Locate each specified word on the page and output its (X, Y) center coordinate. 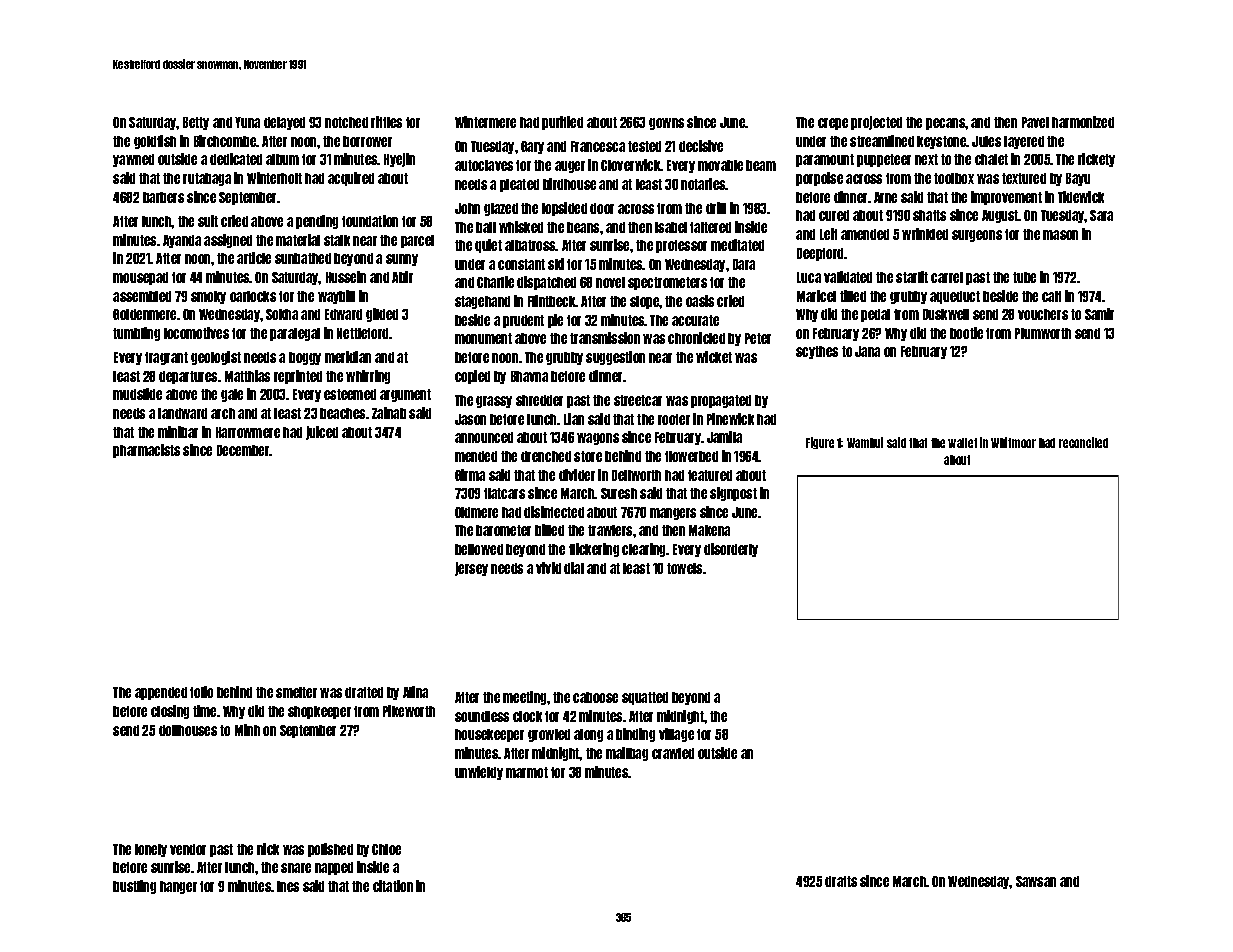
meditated (737, 245)
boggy (305, 358)
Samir (1099, 314)
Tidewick (1081, 197)
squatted (645, 698)
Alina (415, 692)
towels (684, 568)
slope (645, 302)
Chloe (386, 849)
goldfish (155, 142)
